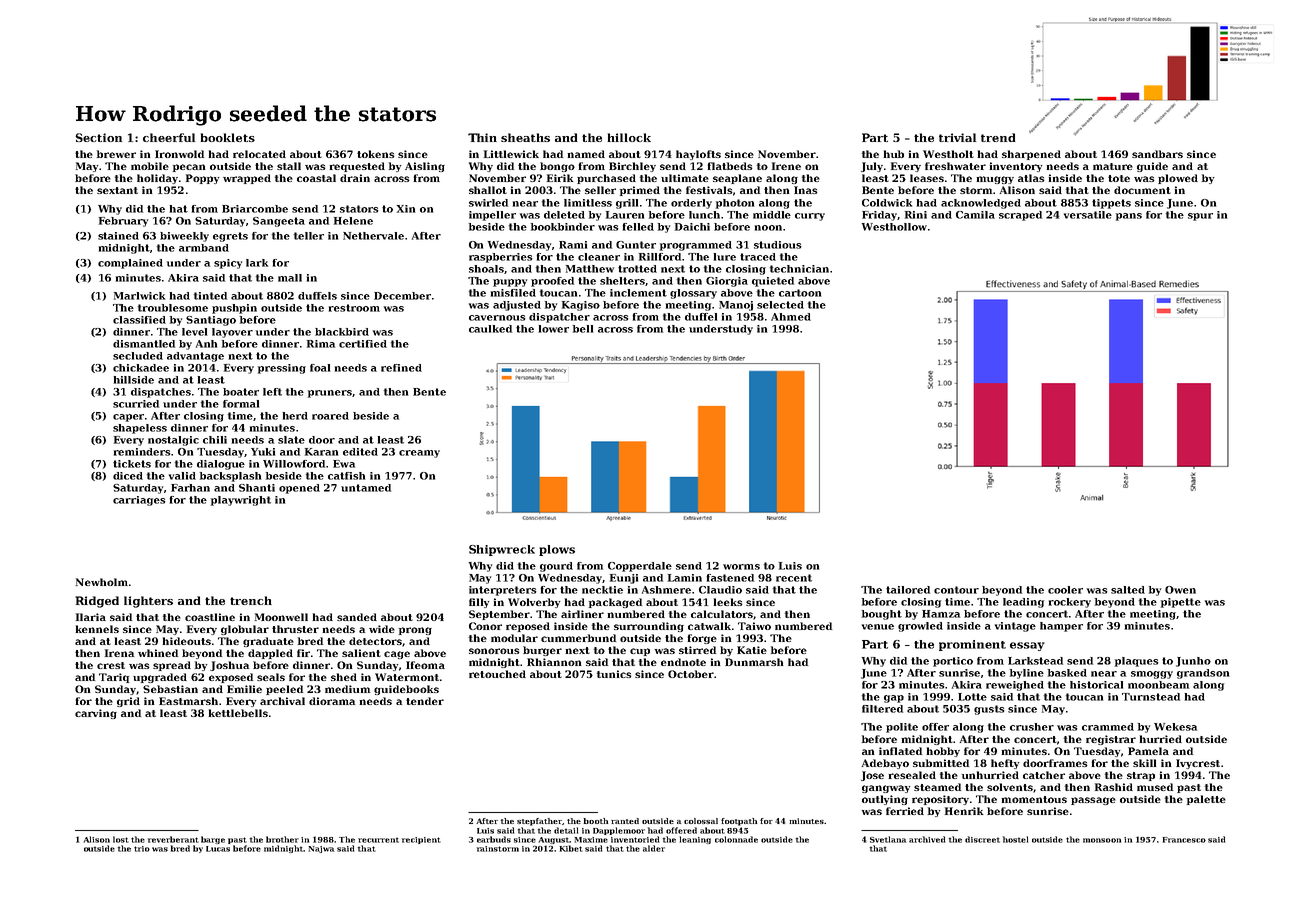 This document has height=924, width=1308. Describe the element at coordinates (571, 848) in the document. I see `Kibet` at that location.
